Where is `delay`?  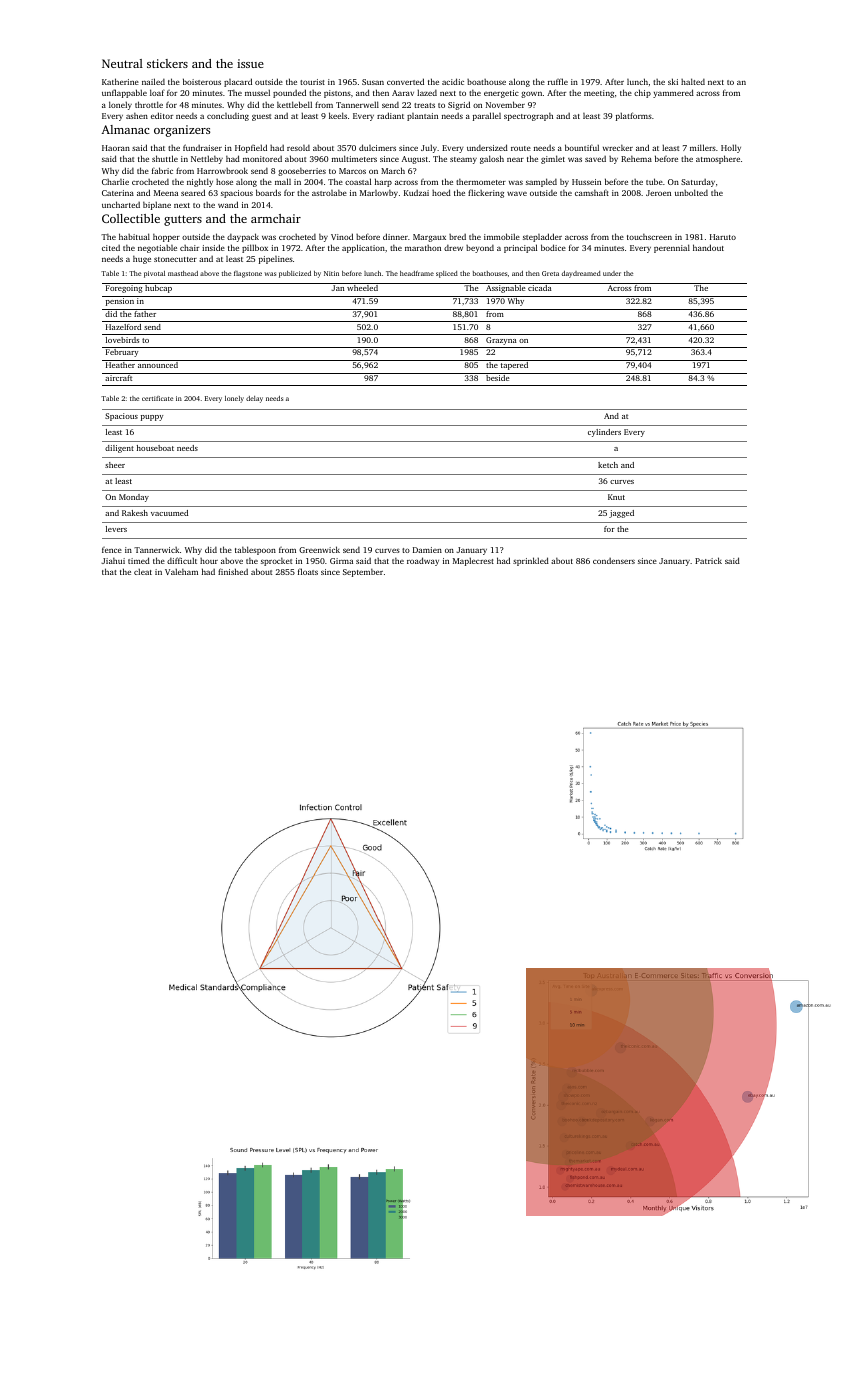
delay is located at coordinates (254, 399).
